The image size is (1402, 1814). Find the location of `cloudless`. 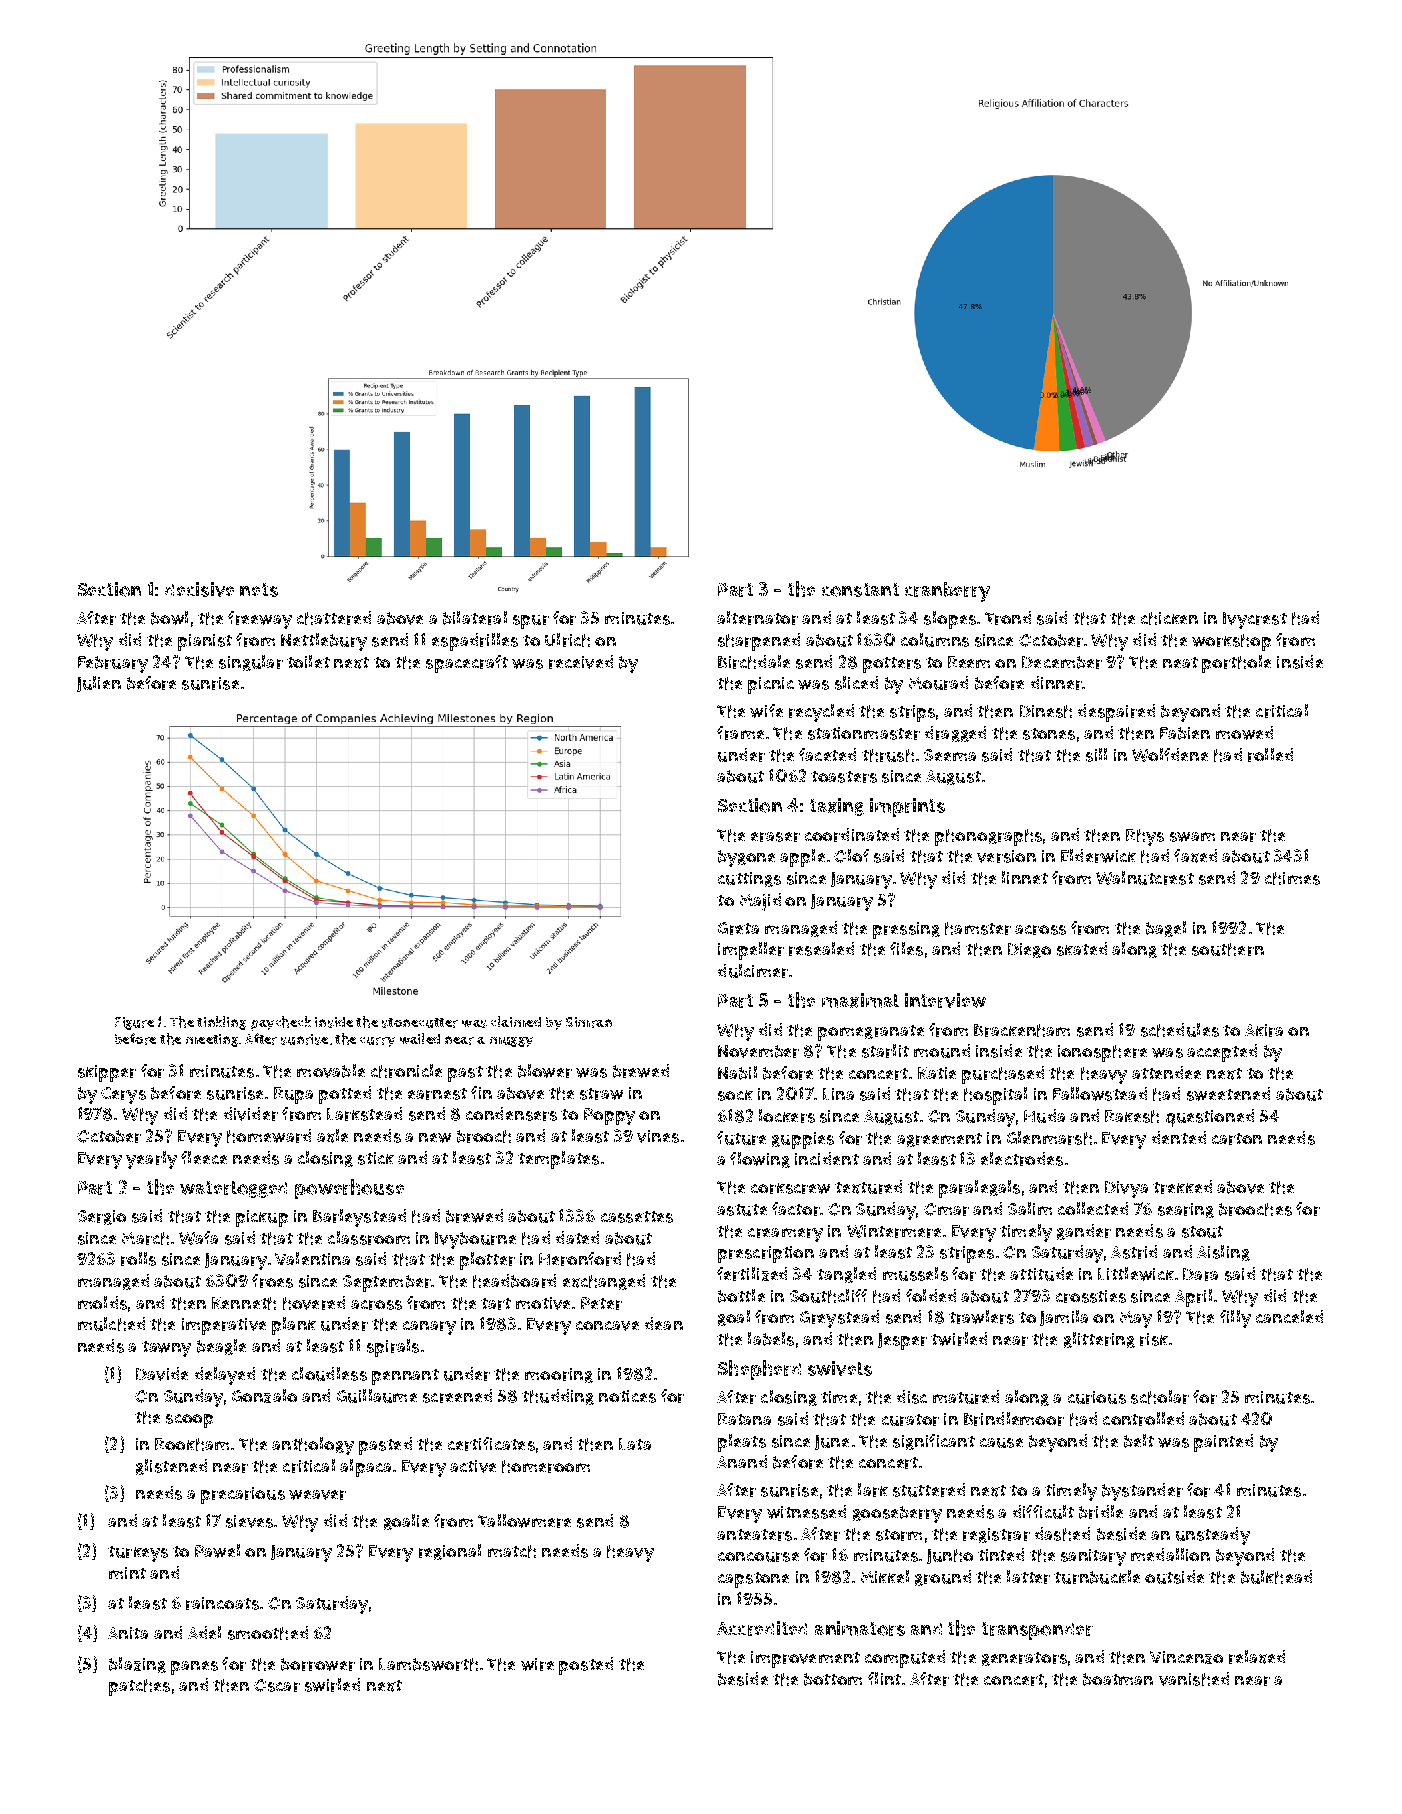

cloudless is located at coordinates (329, 1374).
